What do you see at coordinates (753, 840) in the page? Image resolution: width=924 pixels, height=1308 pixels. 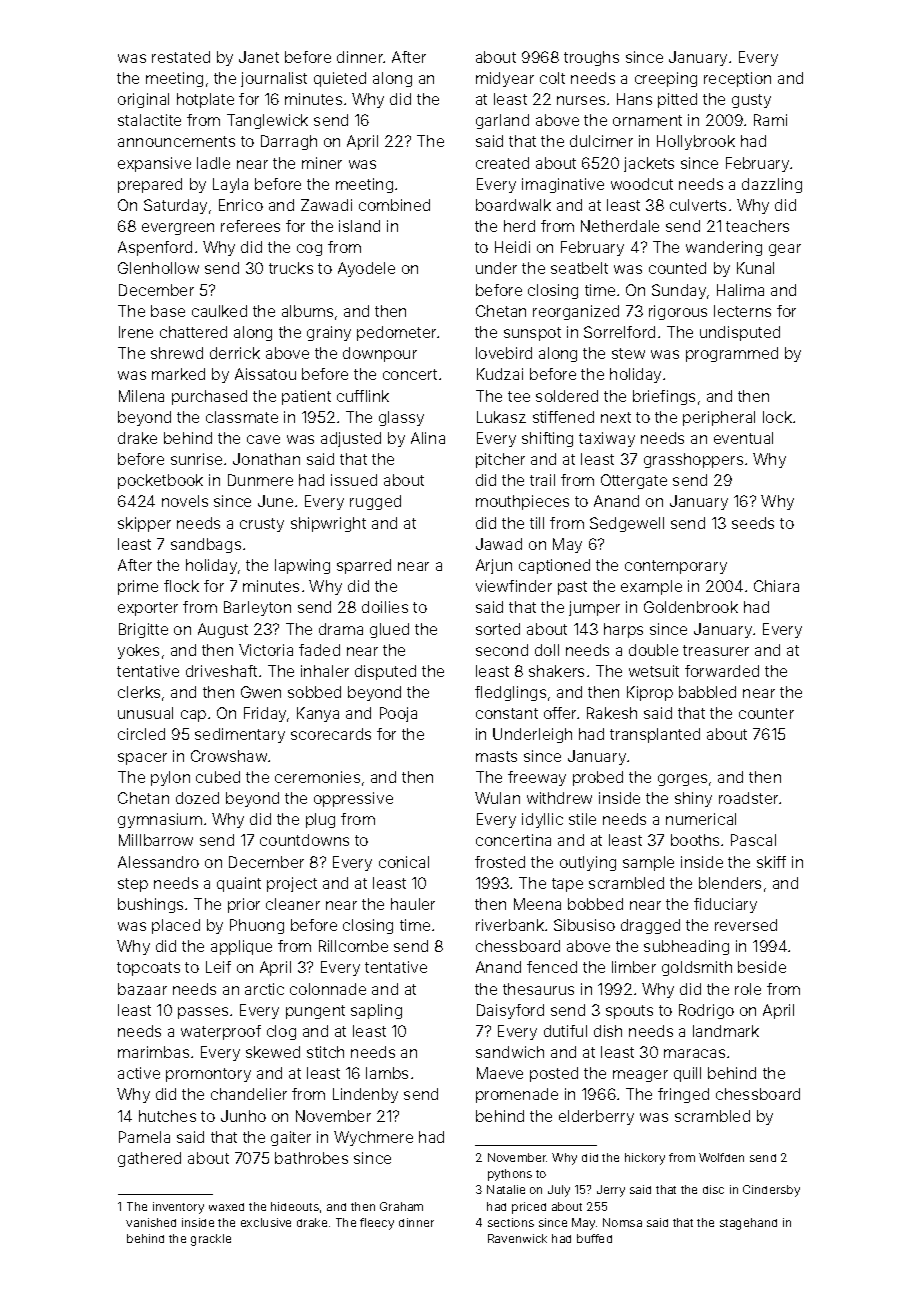 I see `Pascal` at bounding box center [753, 840].
